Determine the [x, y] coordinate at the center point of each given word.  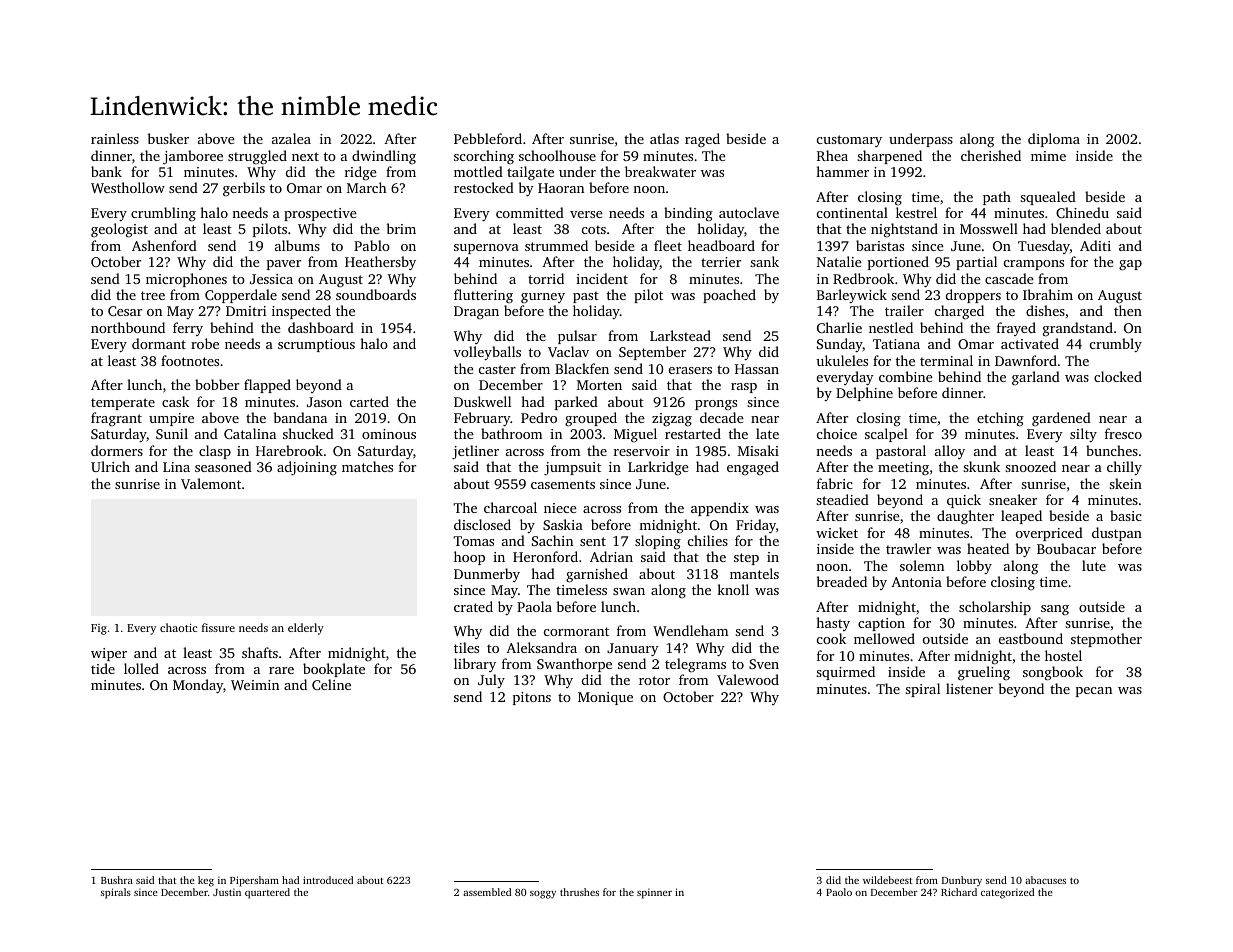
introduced [328, 880]
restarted [693, 433]
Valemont [211, 483]
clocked [1118, 376]
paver [284, 265]
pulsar [577, 337]
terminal [946, 360]
